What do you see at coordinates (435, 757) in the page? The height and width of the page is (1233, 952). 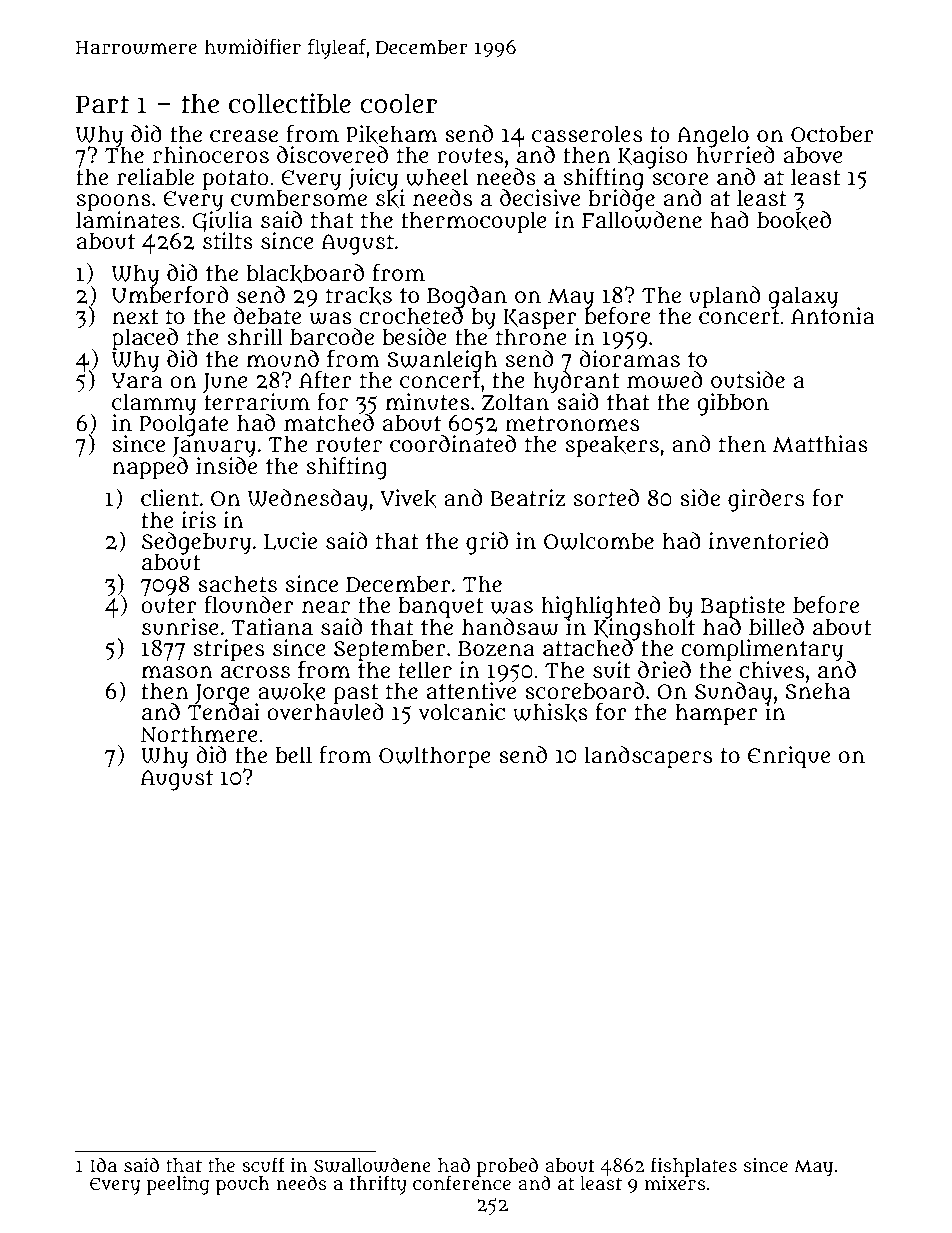 I see `Owlthorpe` at bounding box center [435, 757].
